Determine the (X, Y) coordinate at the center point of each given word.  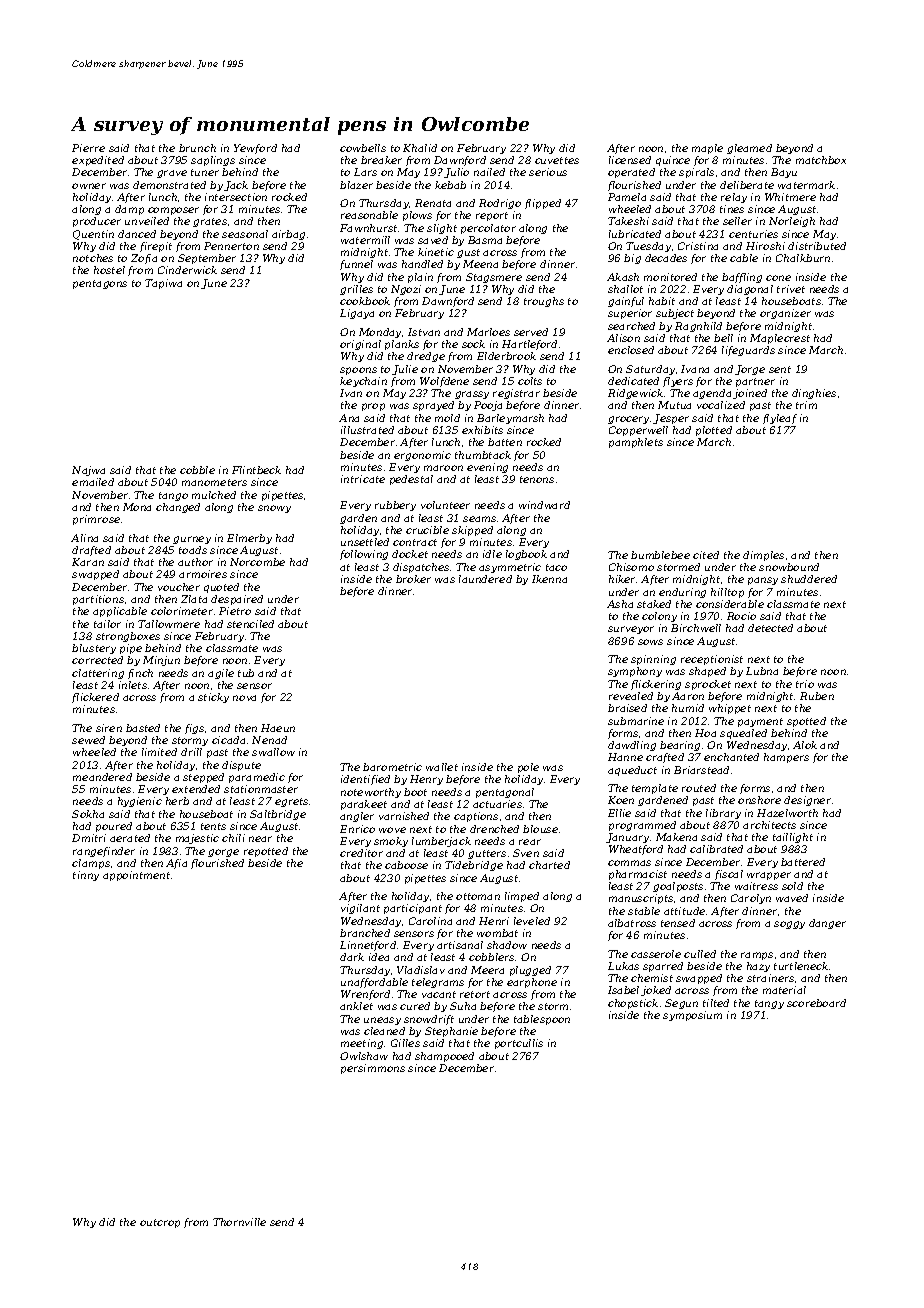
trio (805, 684)
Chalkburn (803, 258)
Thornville (239, 1222)
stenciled (250, 624)
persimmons (373, 1069)
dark (352, 957)
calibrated (716, 849)
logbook (526, 555)
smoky (391, 842)
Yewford (255, 149)
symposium (692, 1016)
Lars (365, 172)
